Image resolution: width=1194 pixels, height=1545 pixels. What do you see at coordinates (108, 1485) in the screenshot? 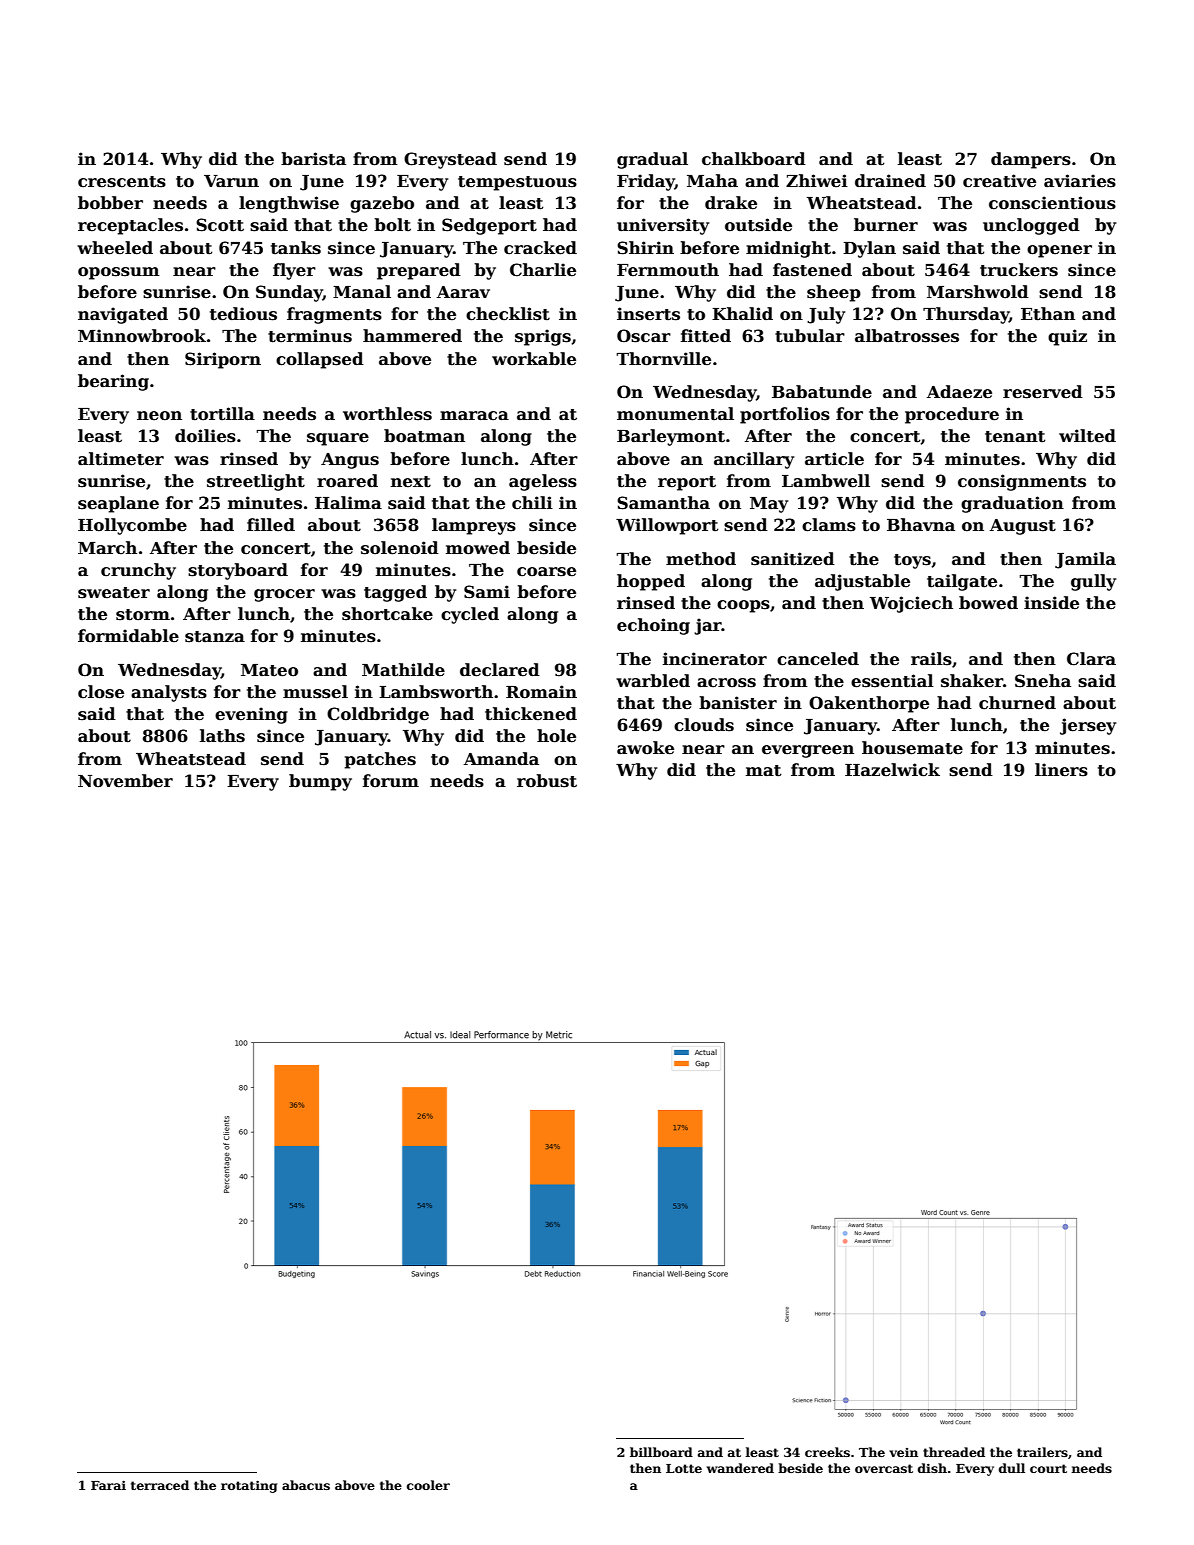
I see `Farai` at bounding box center [108, 1485].
